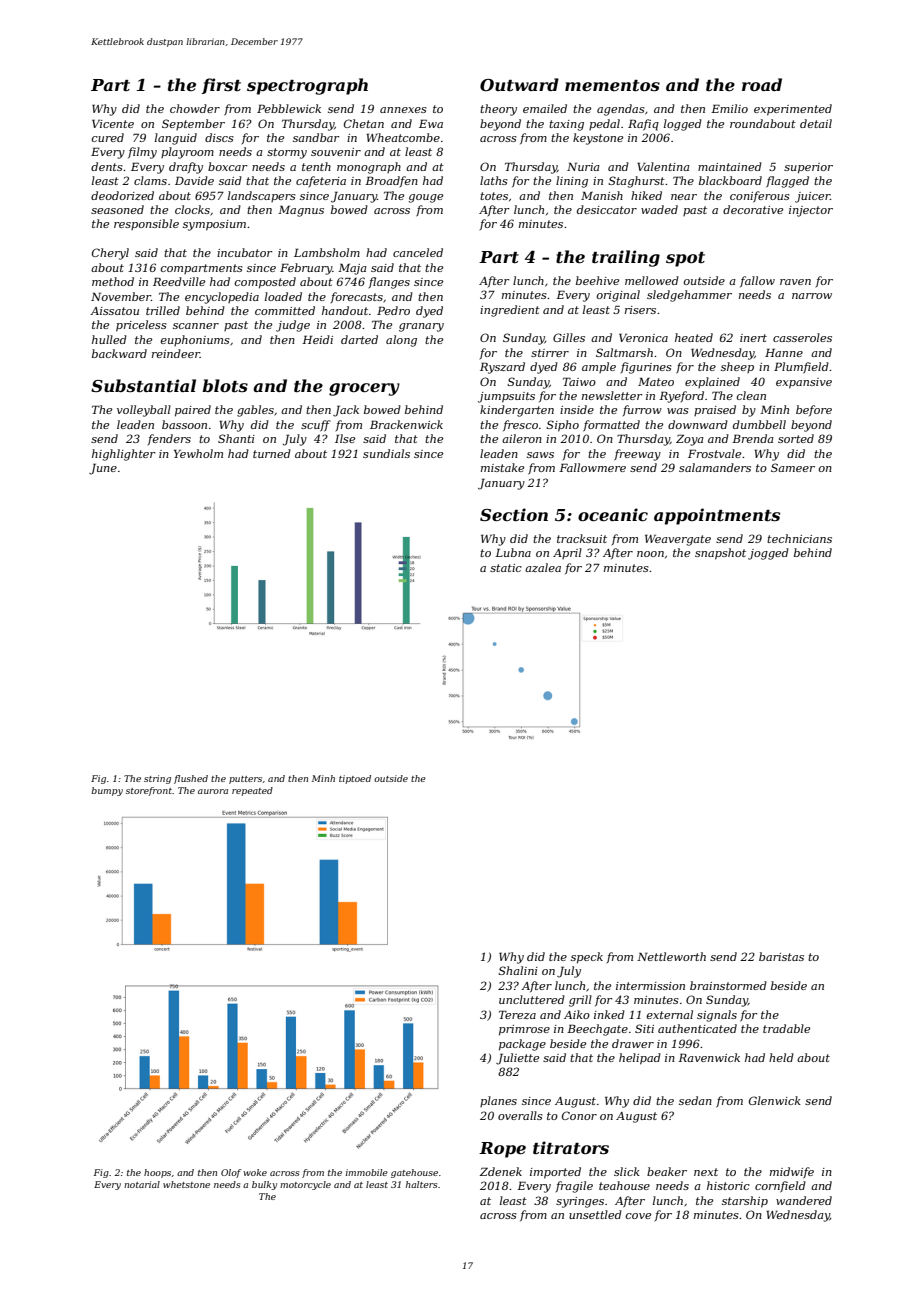 This screenshot has height=1308, width=924. Describe the element at coordinates (307, 86) in the screenshot. I see `spectrograph` at that location.
